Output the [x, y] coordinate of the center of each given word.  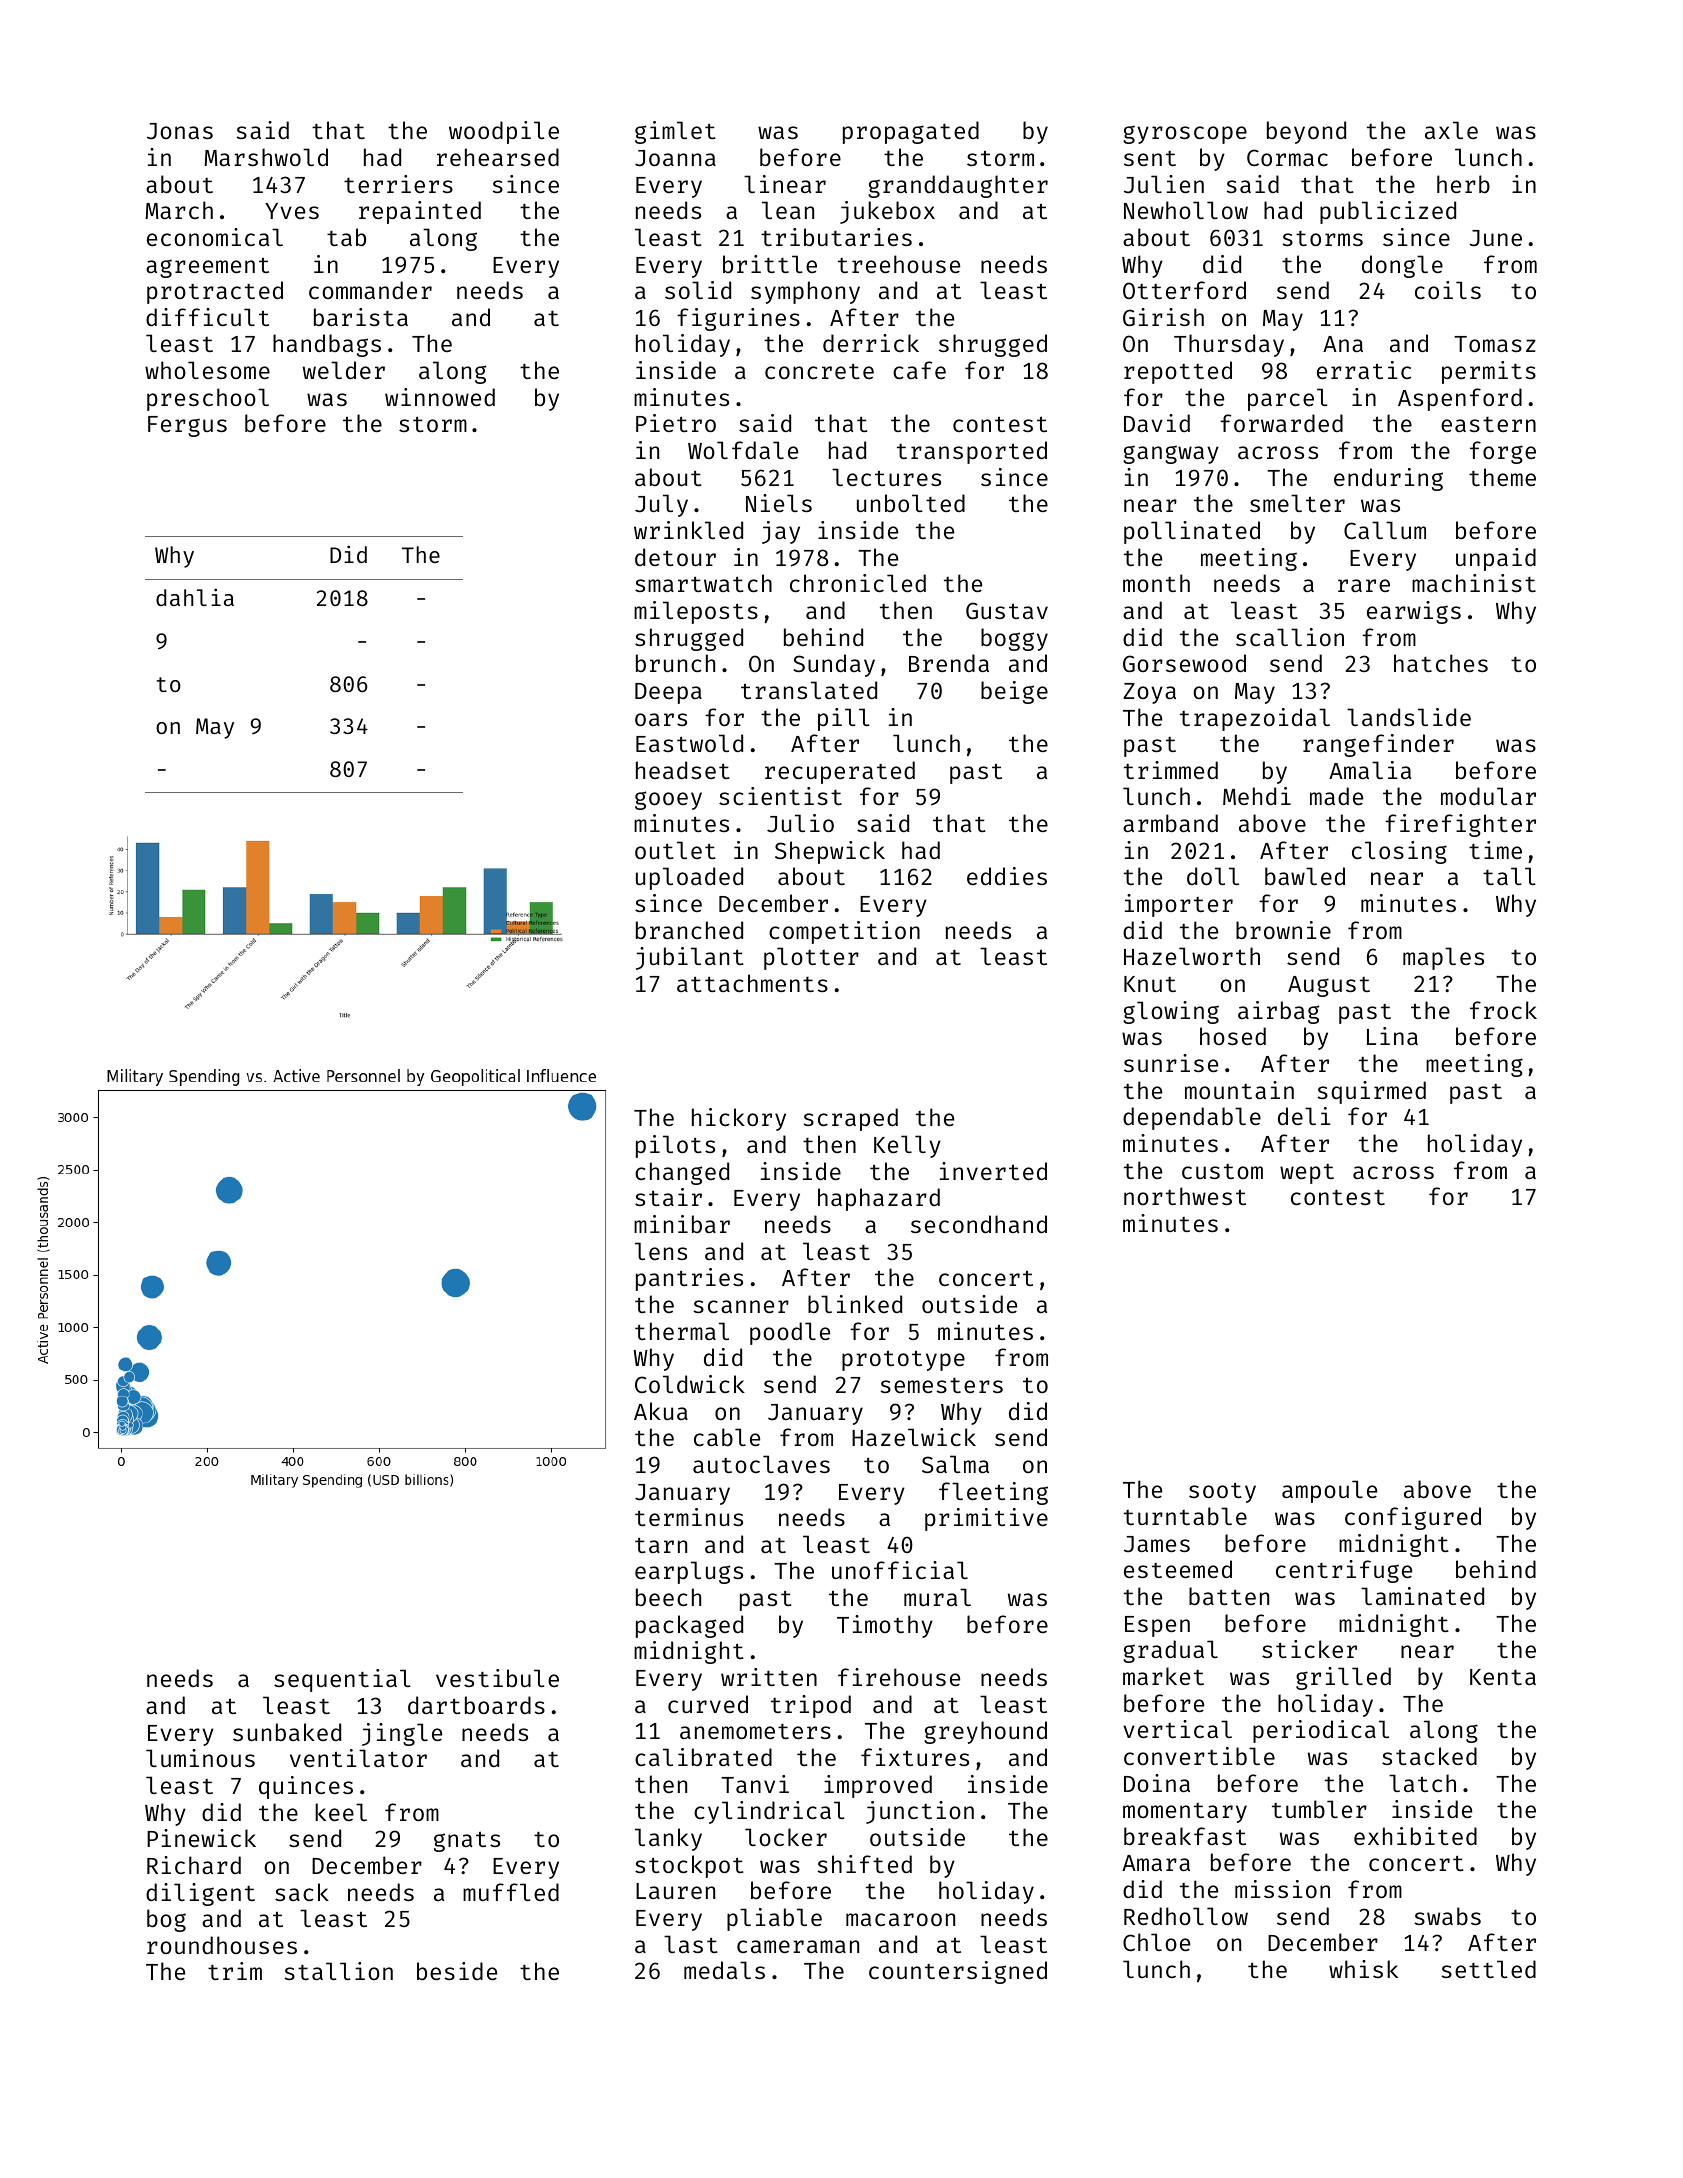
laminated [1422, 1596]
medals [724, 1970]
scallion [1290, 637]
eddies [1007, 876]
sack [302, 1892]
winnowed [440, 397]
